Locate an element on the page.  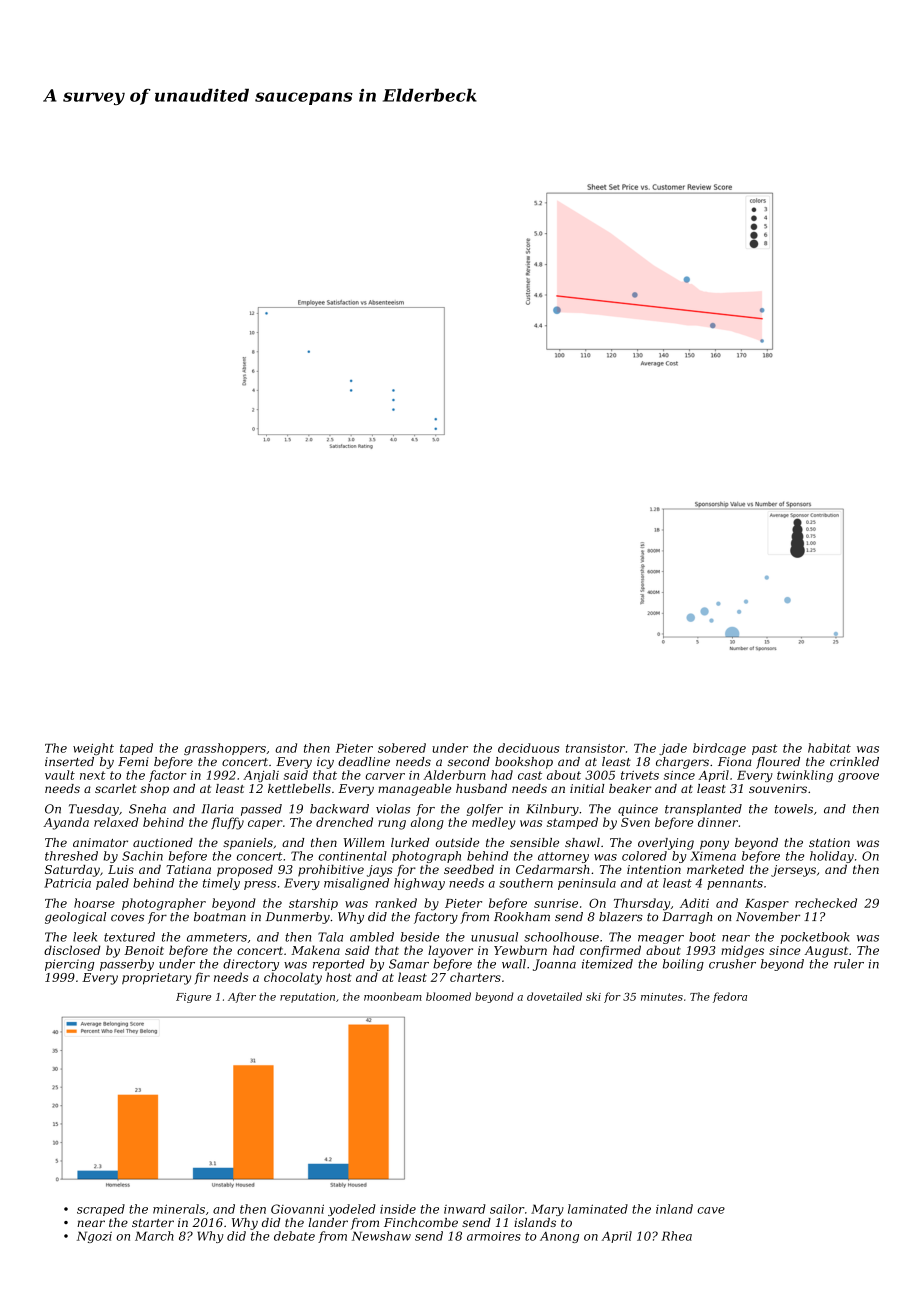
inserted is located at coordinates (69, 761).
